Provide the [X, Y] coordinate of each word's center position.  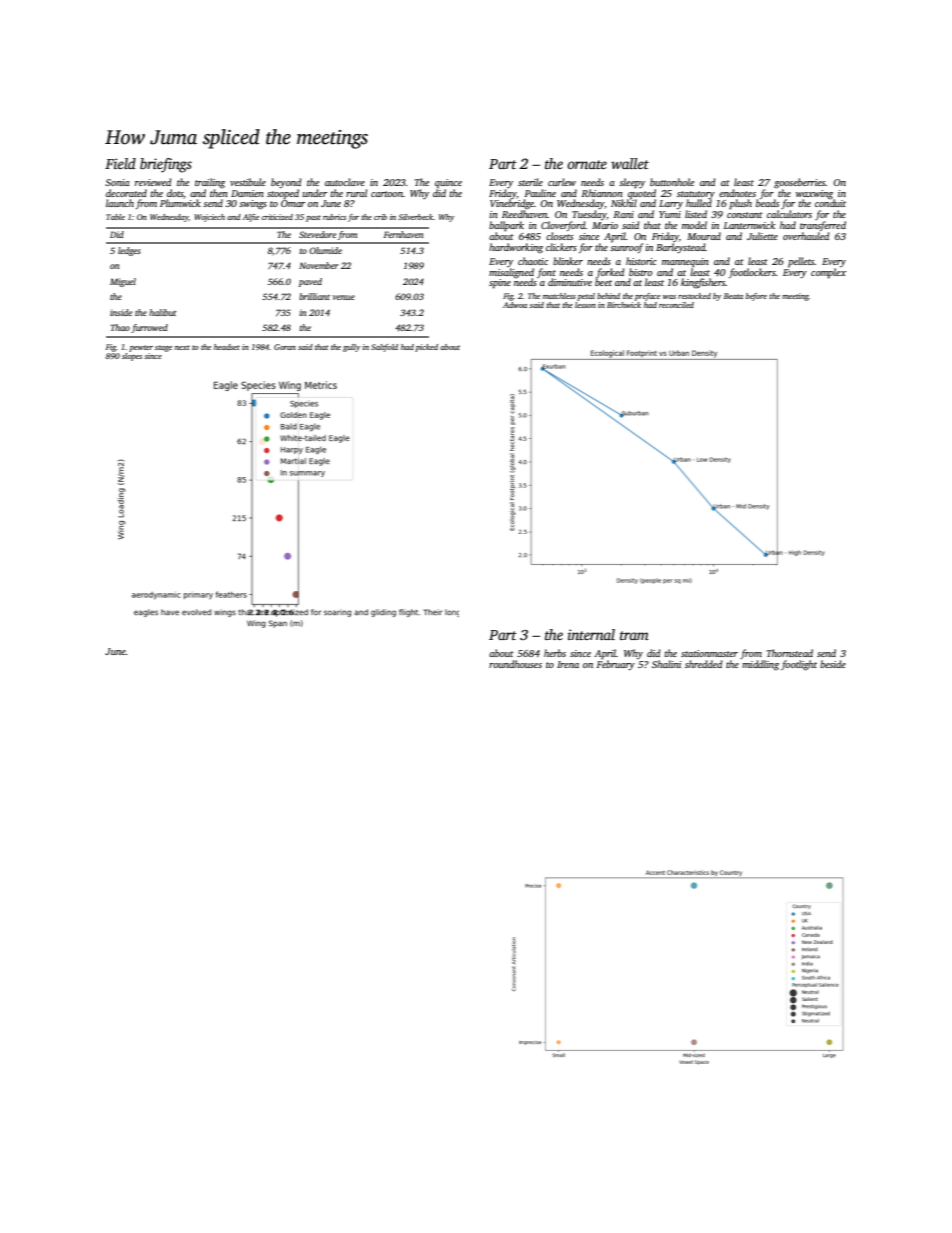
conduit [830, 203]
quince [448, 183]
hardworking [516, 248]
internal [591, 634]
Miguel [123, 282]
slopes [132, 357]
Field [120, 163]
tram [634, 635]
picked [426, 348]
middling [760, 665]
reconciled [676, 305]
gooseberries [799, 183]
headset [227, 347]
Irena [568, 664]
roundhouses [515, 664]
